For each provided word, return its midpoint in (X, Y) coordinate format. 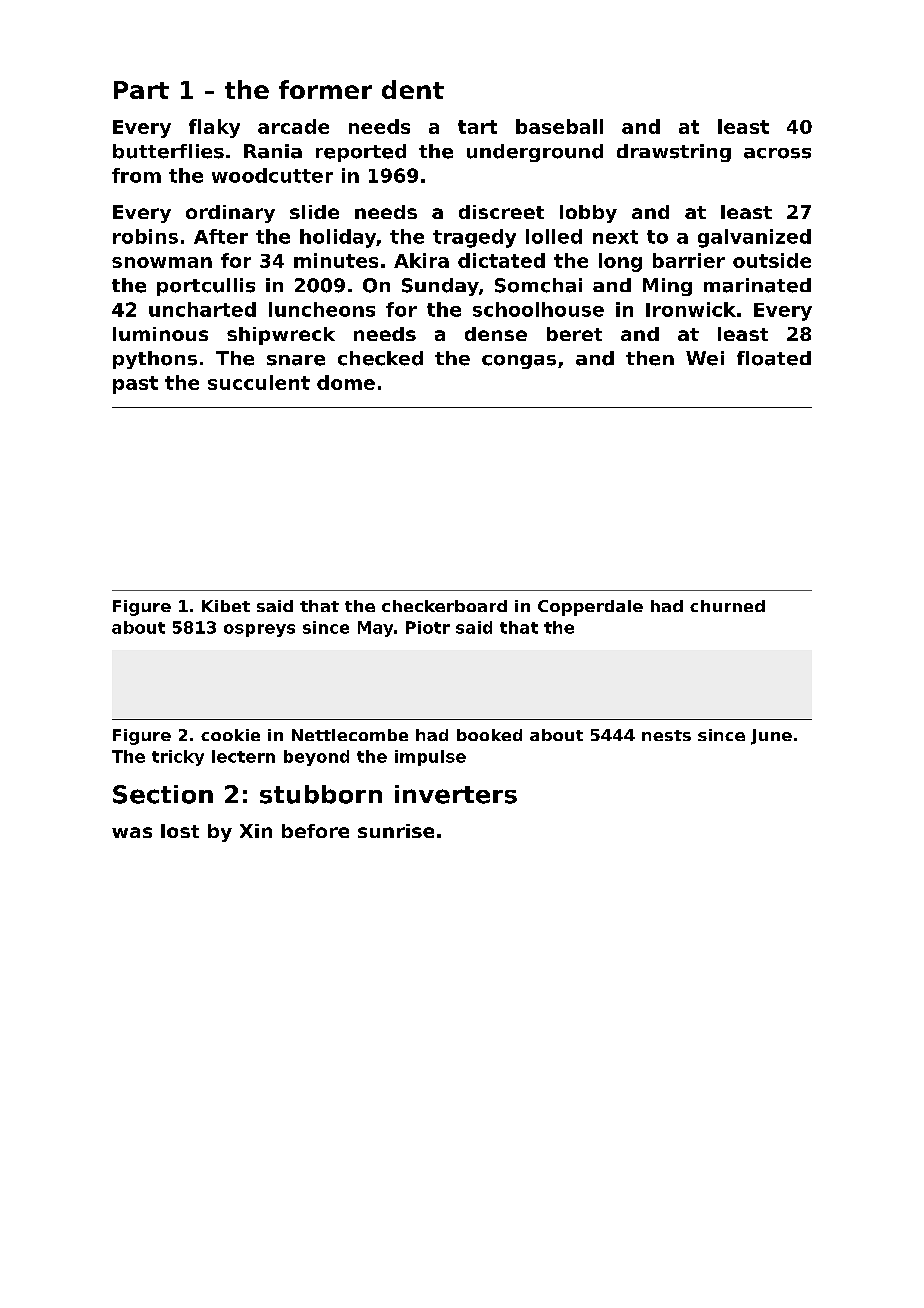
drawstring (674, 153)
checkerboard (444, 606)
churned (727, 606)
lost (180, 831)
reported (361, 153)
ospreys (259, 630)
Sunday (440, 287)
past (135, 385)
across (777, 153)
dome (346, 382)
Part (141, 90)
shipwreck (281, 336)
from (136, 175)
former (325, 89)
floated (774, 358)
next (615, 237)
